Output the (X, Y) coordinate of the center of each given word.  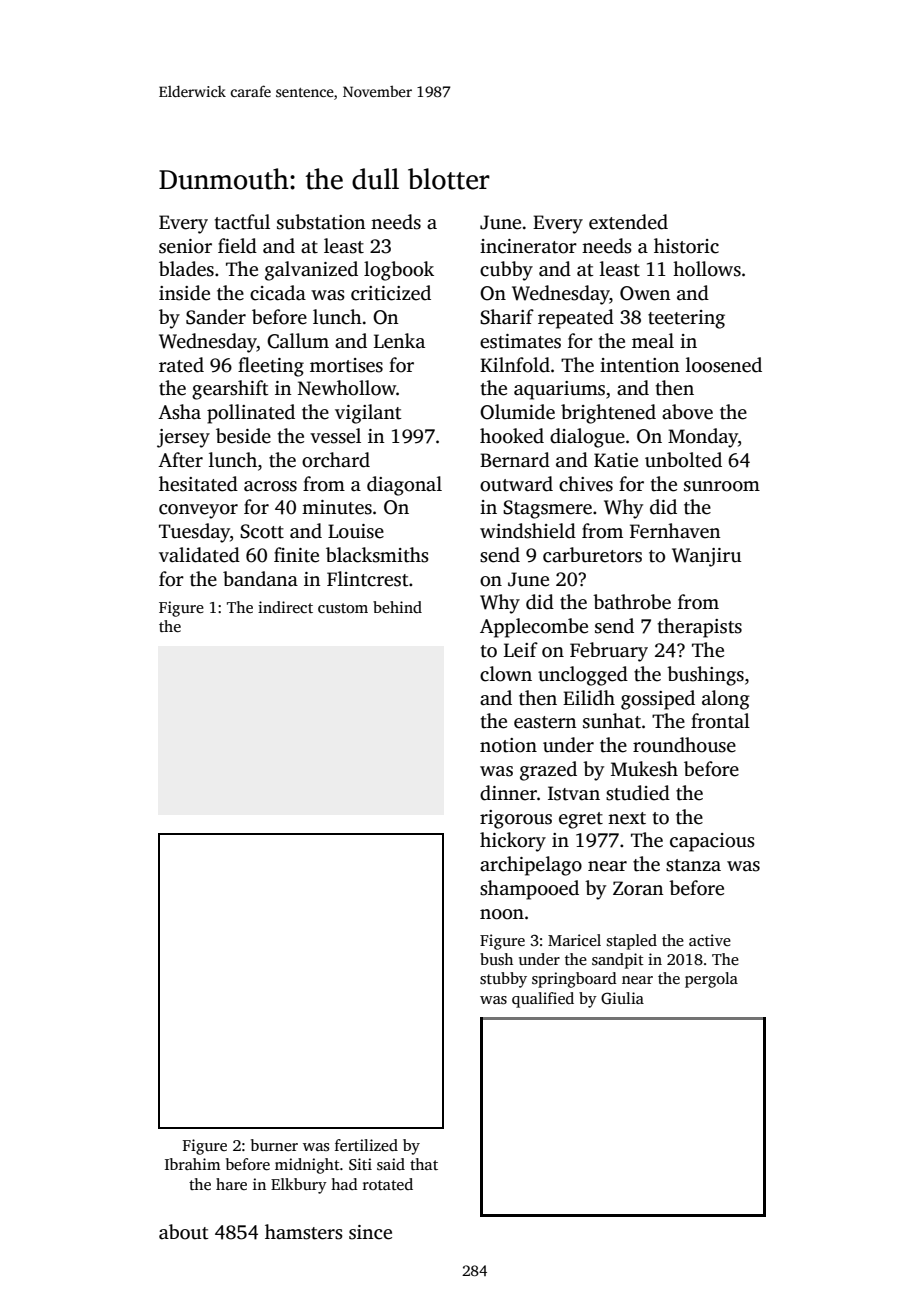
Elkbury (299, 1186)
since (370, 1232)
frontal (720, 721)
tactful (242, 222)
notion (508, 745)
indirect (285, 607)
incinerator (528, 246)
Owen (645, 293)
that (424, 1164)
